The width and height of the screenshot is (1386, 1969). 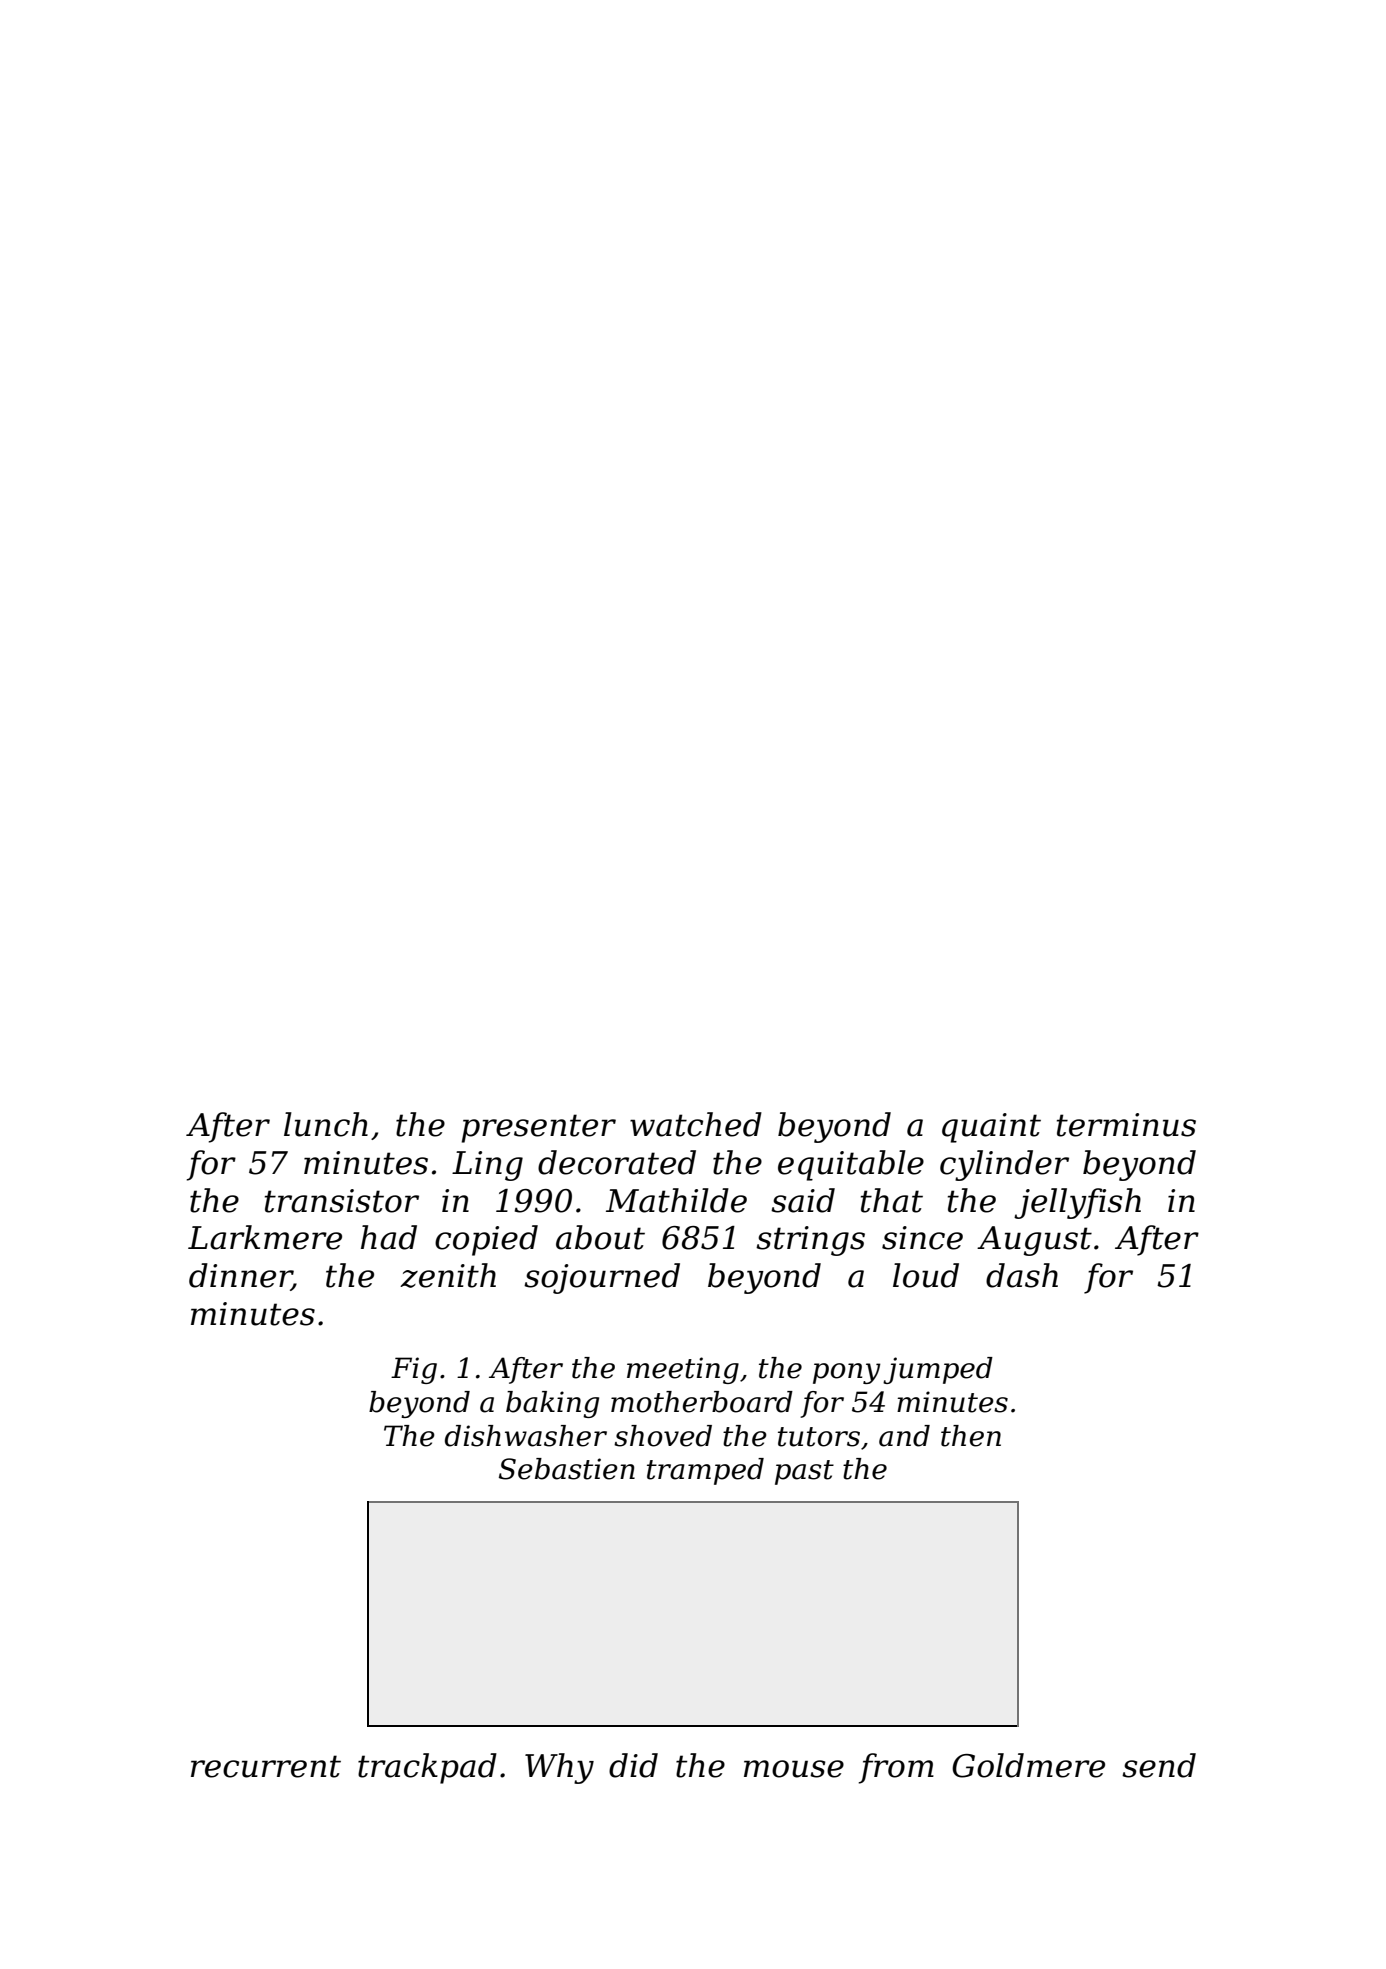 What do you see at coordinates (526, 1436) in the screenshot?
I see `dishwasher` at bounding box center [526, 1436].
